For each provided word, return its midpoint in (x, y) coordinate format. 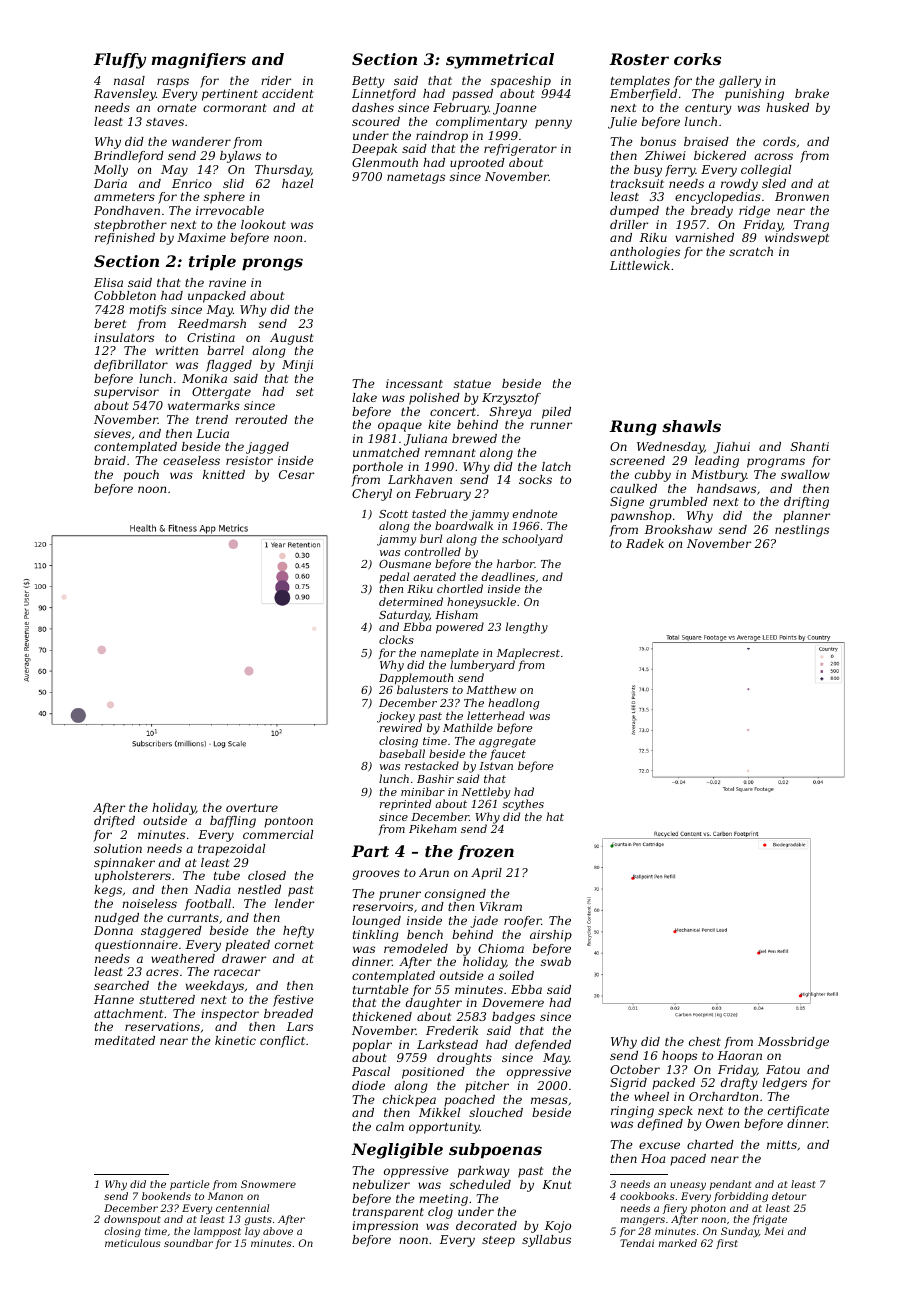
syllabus (546, 1241)
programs (776, 463)
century (708, 109)
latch (556, 466)
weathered (183, 958)
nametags (416, 178)
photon (708, 1209)
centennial (242, 1208)
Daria (110, 183)
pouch (141, 476)
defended (543, 1046)
